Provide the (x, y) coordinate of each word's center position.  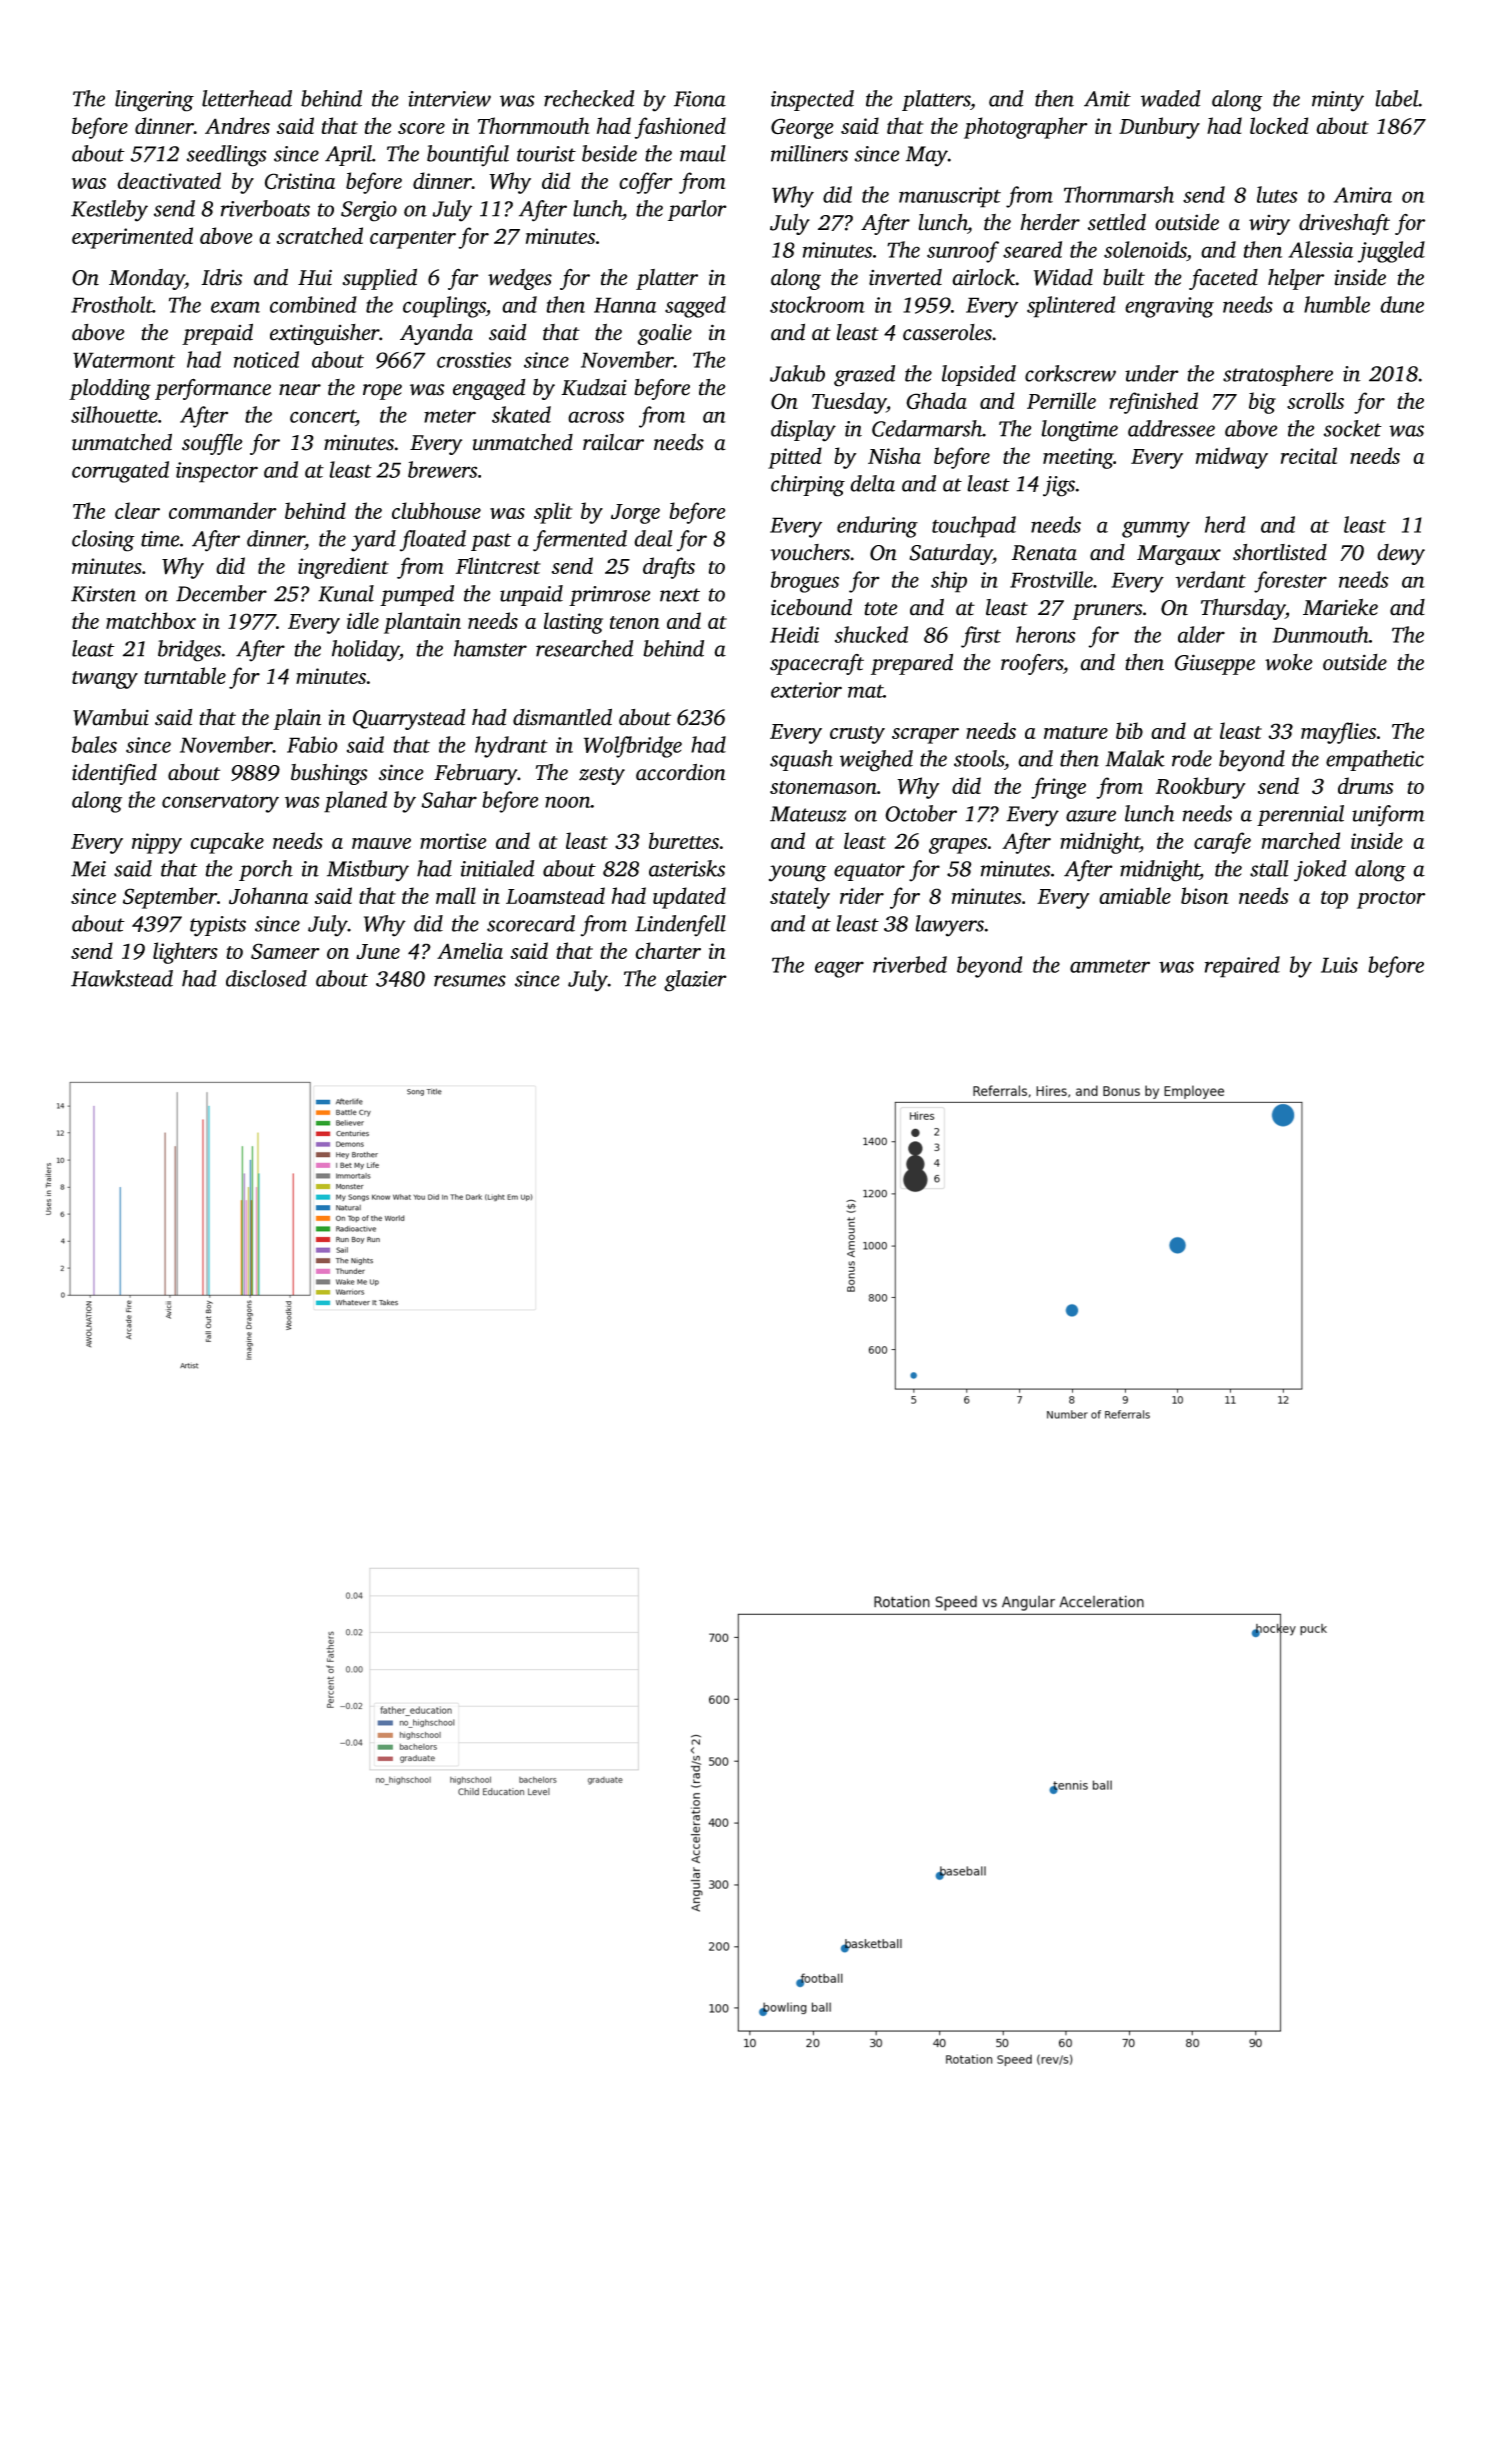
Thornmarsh (1119, 194)
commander (223, 510)
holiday (365, 651)
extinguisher (324, 334)
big (1262, 403)
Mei (88, 869)
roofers (1032, 664)
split (553, 513)
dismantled (562, 717)
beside (609, 153)
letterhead (247, 98)
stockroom (817, 304)
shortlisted (1280, 552)
